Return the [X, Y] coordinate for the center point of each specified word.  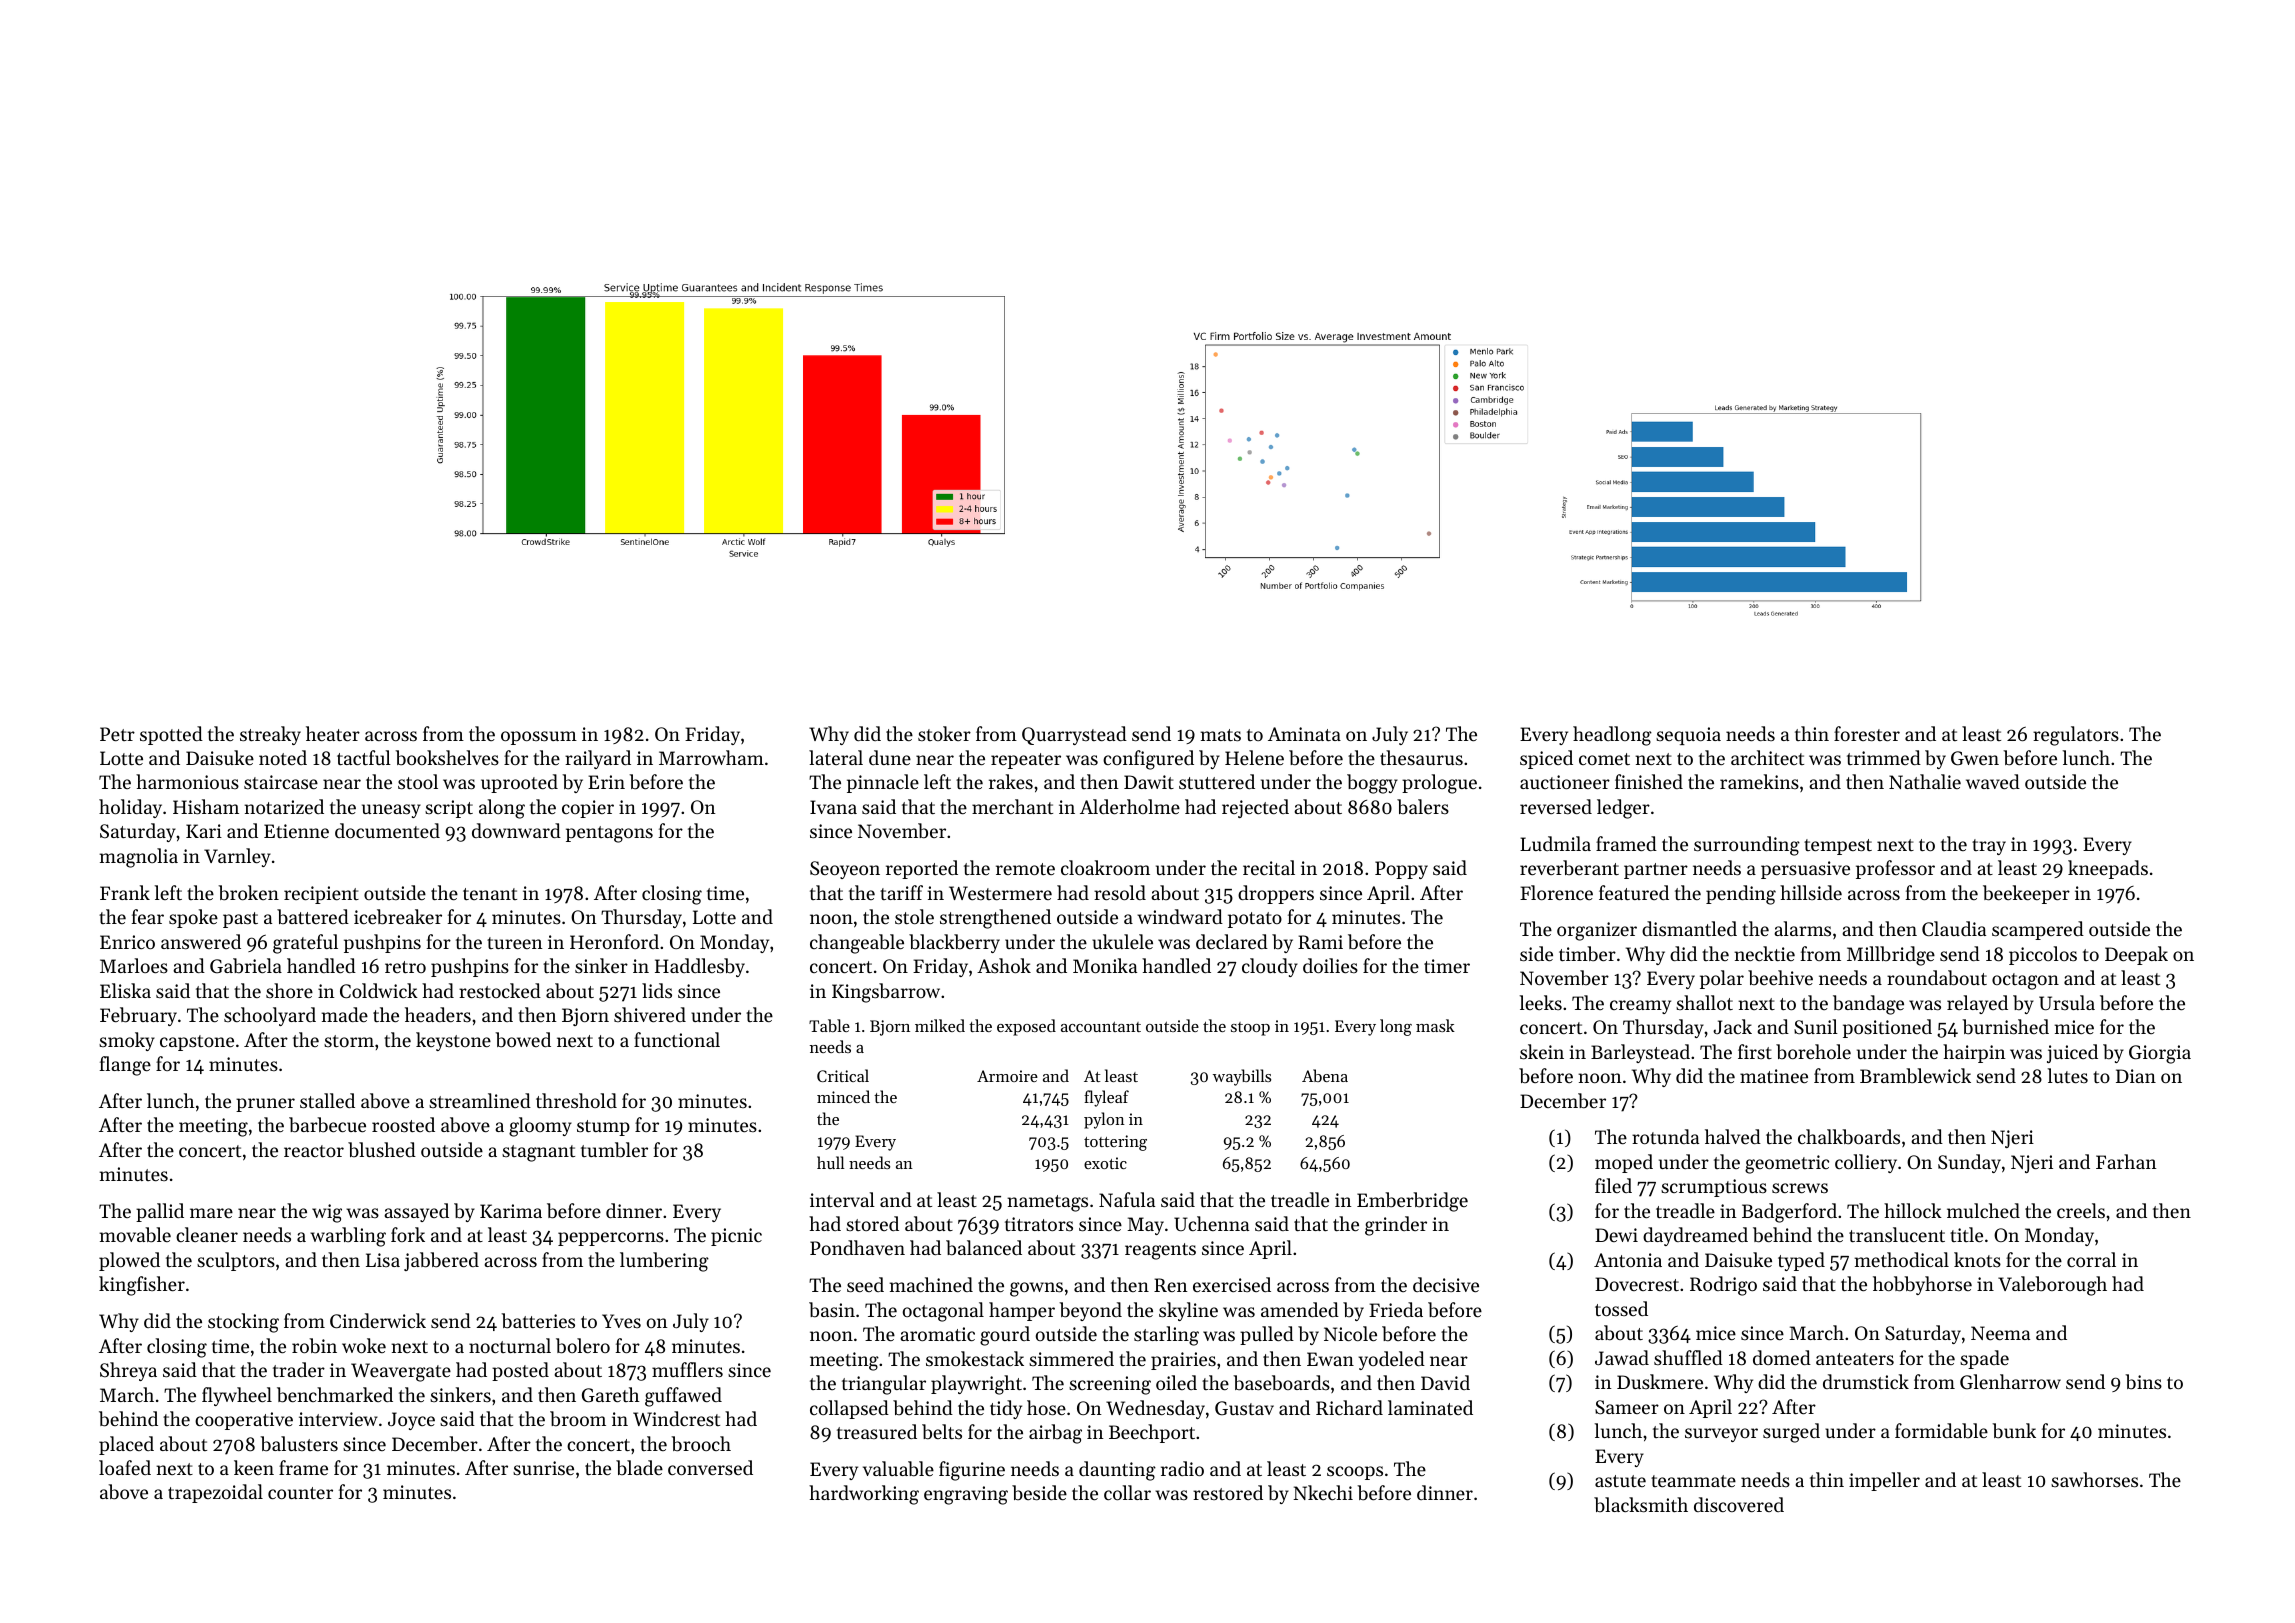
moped [1624, 1163]
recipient [321, 895]
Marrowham [711, 757]
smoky [127, 1041]
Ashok [1004, 965]
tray [1989, 847]
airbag [1055, 1434]
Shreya [128, 1371]
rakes [1011, 781]
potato [1255, 920]
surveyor [1721, 1435]
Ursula [2067, 1002]
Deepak [2136, 955]
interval [842, 1199]
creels [2081, 1210]
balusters [299, 1444]
